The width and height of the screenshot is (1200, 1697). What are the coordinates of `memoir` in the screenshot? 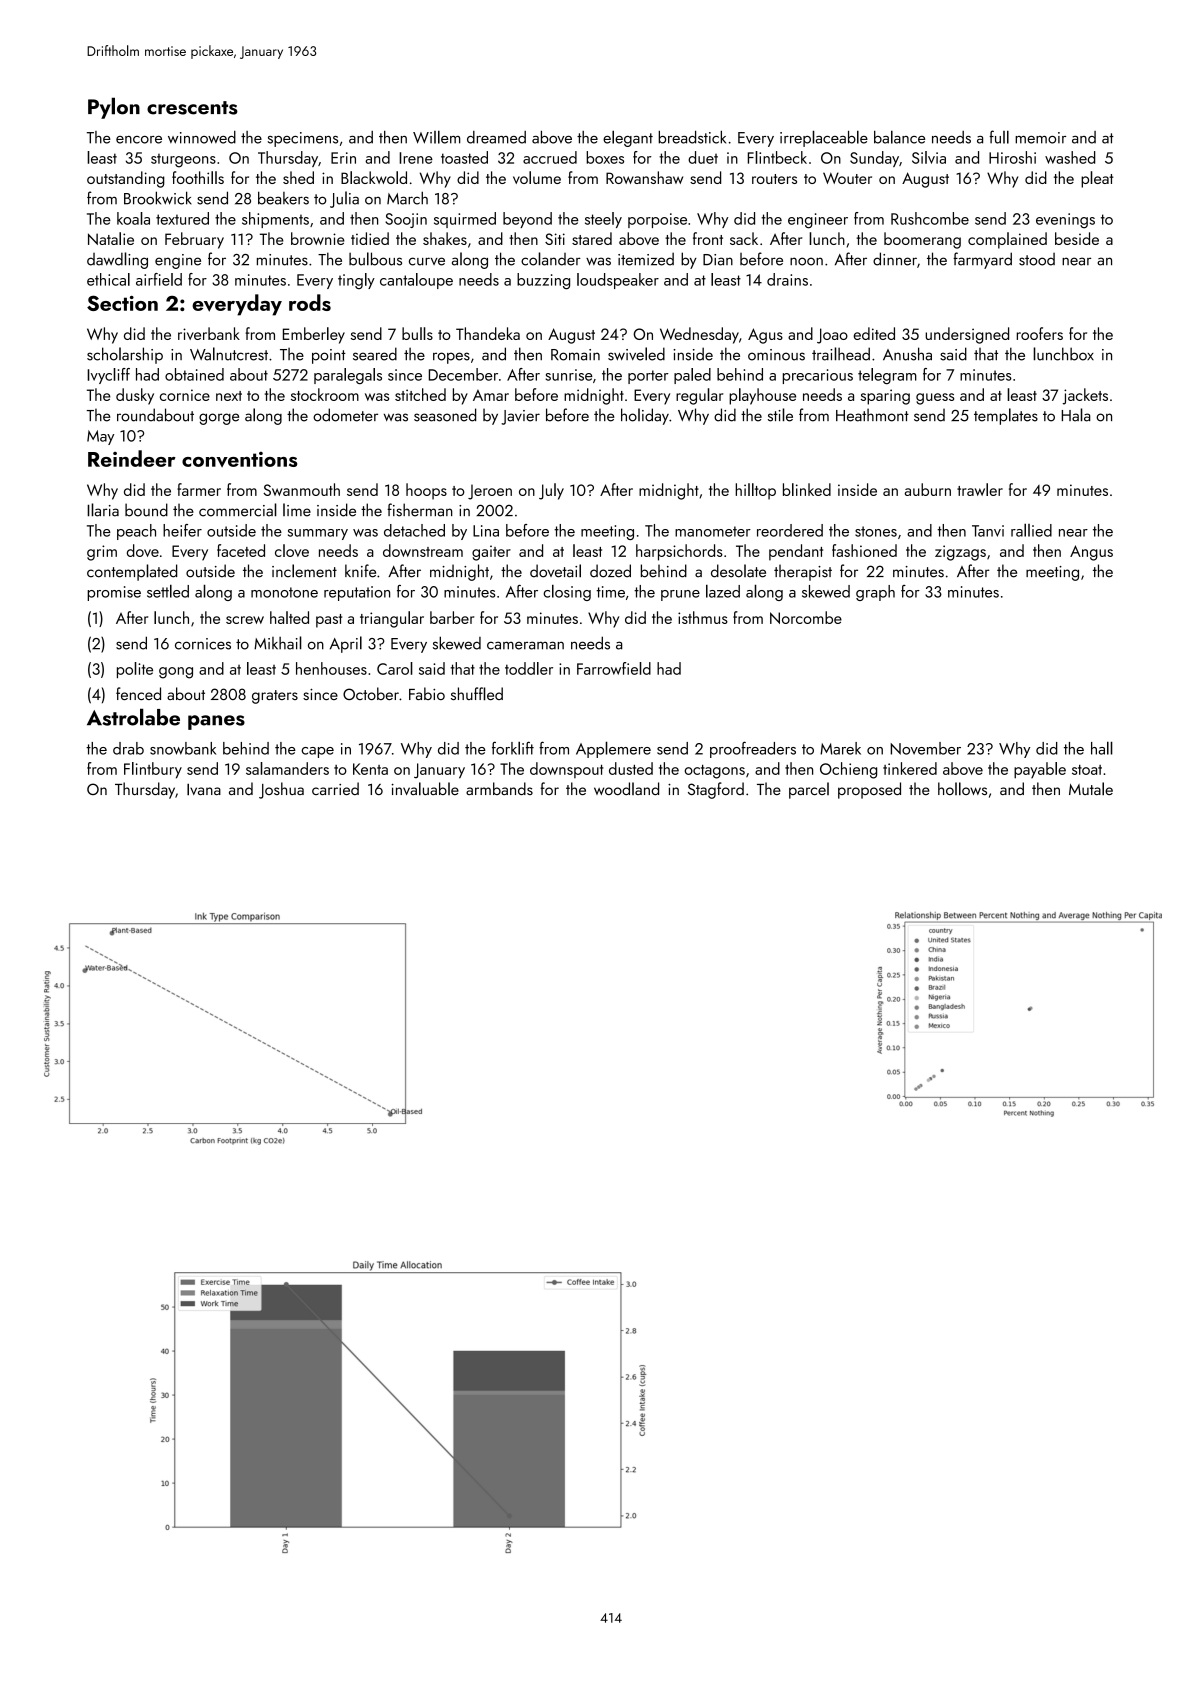 It's located at (1040, 138).
